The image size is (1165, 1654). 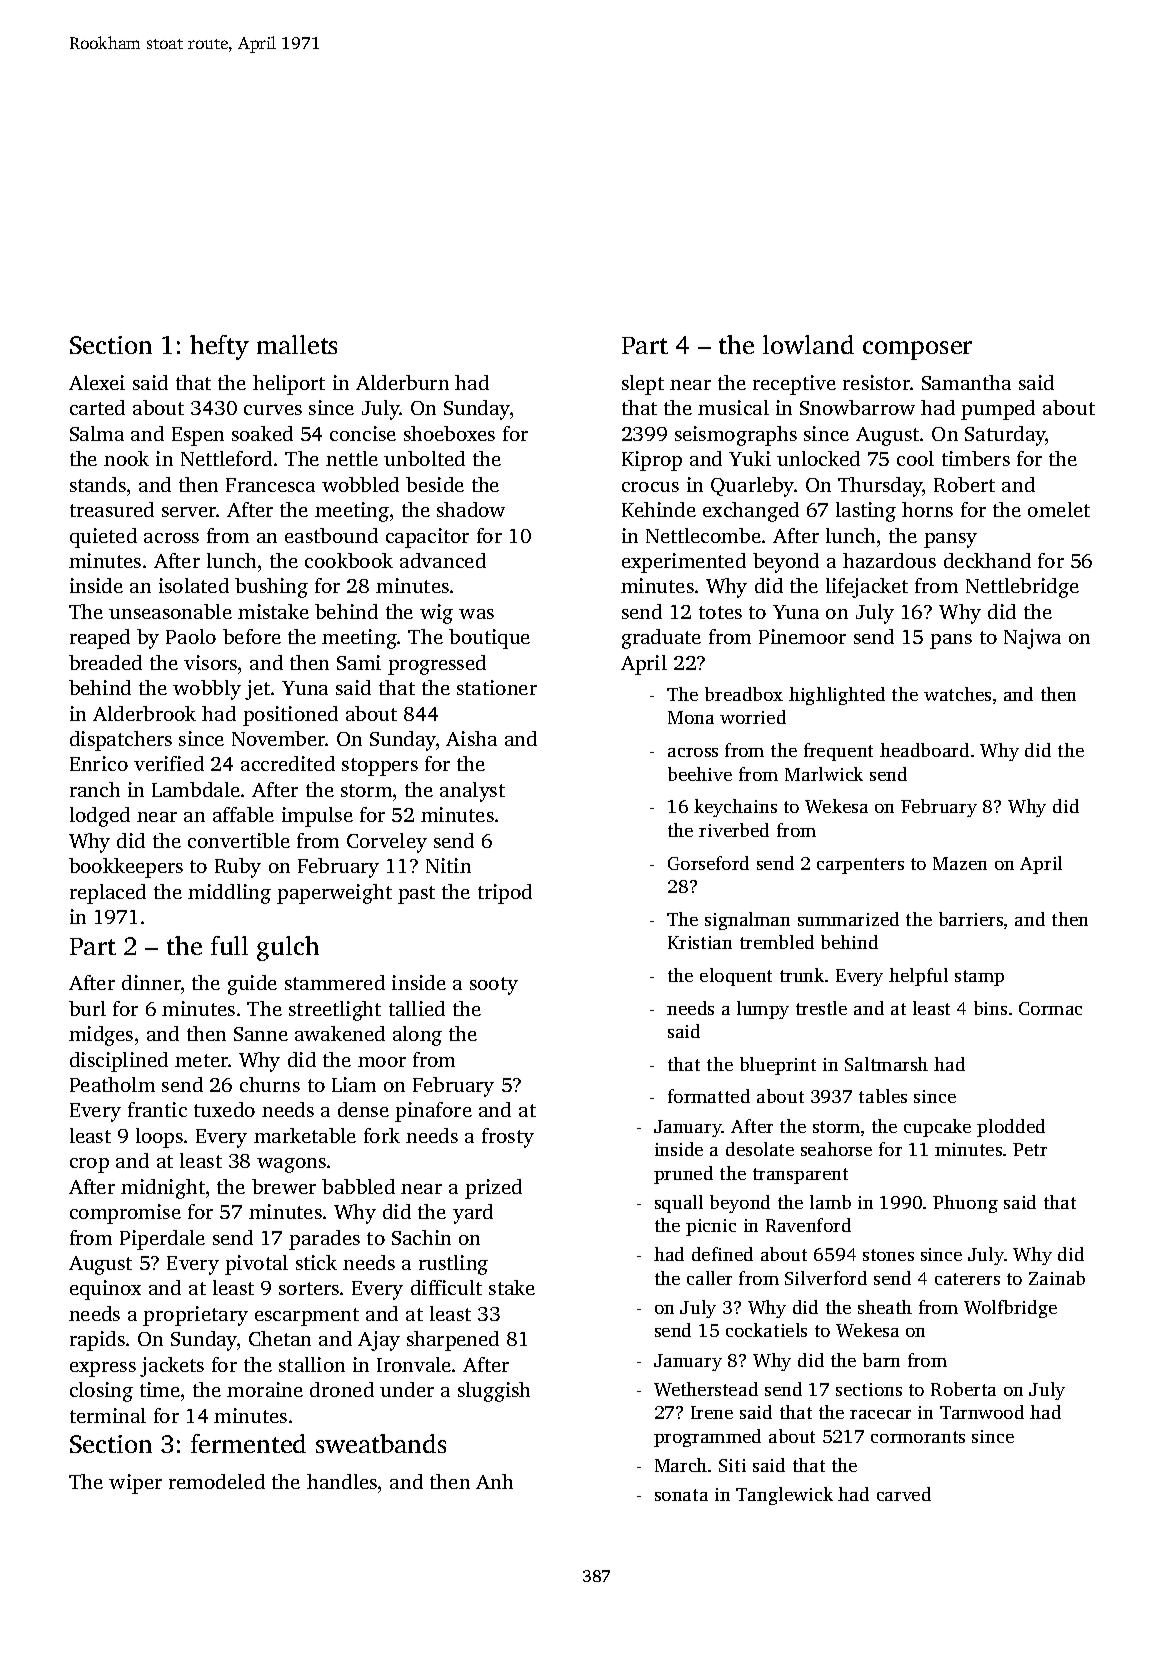 What do you see at coordinates (248, 1443) in the screenshot?
I see `fermented` at bounding box center [248, 1443].
